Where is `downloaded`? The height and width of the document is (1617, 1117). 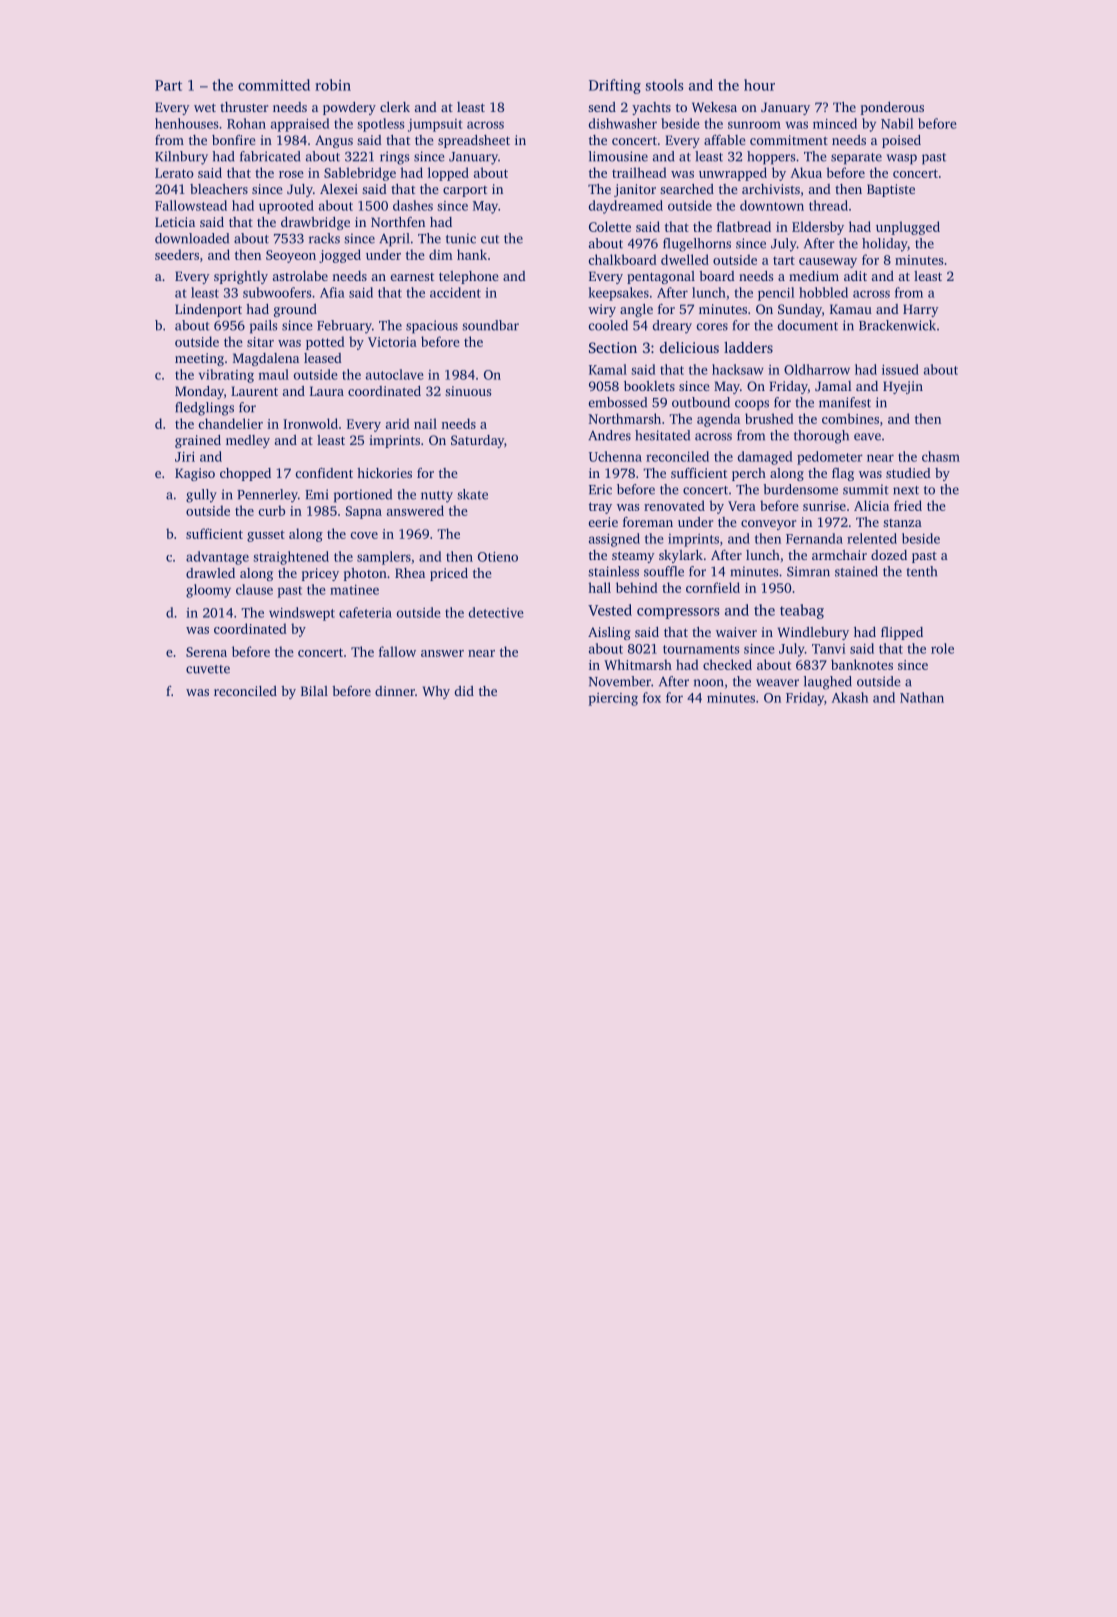 downloaded is located at coordinates (192, 238).
